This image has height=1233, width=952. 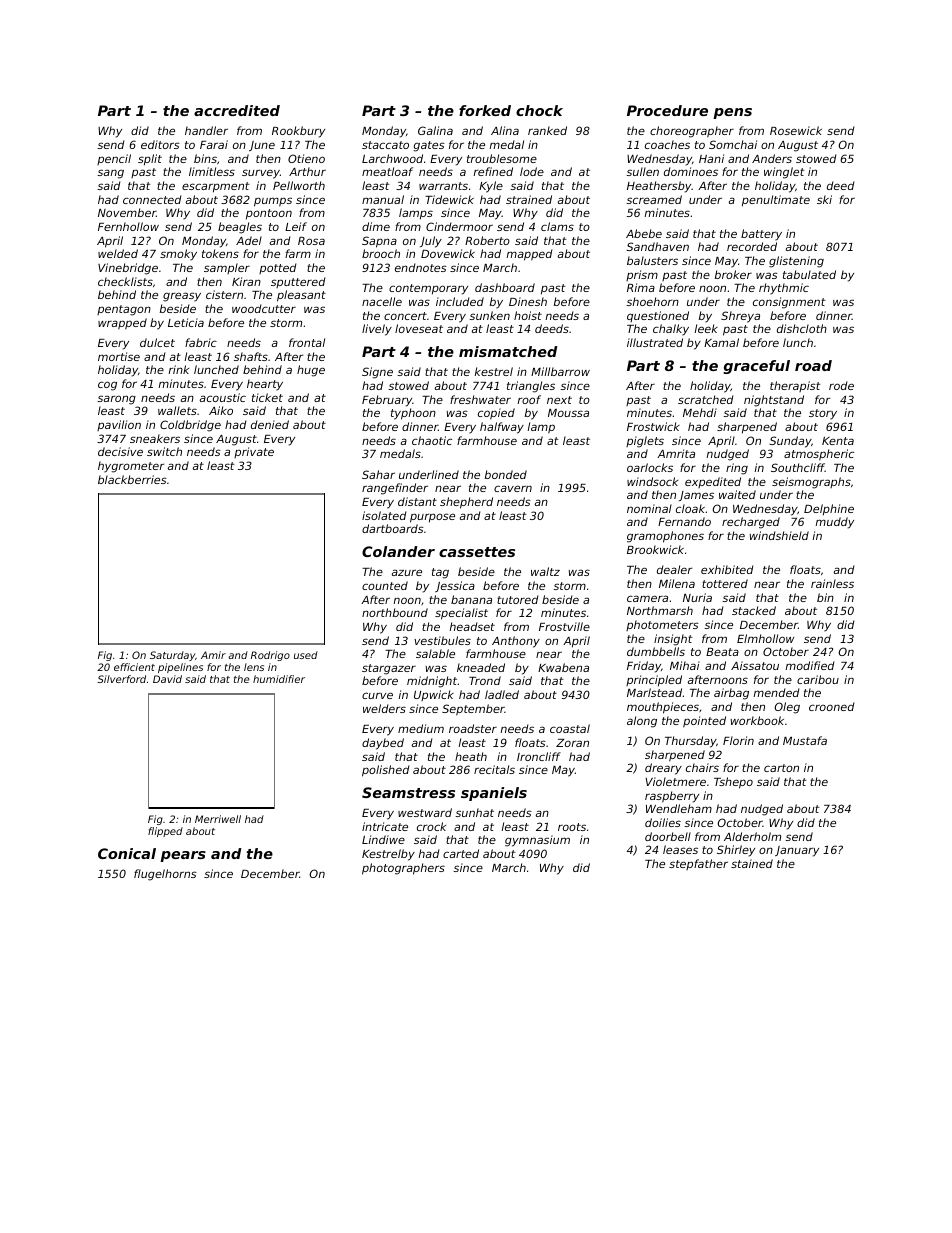 What do you see at coordinates (655, 342) in the image?
I see `illustrated` at bounding box center [655, 342].
